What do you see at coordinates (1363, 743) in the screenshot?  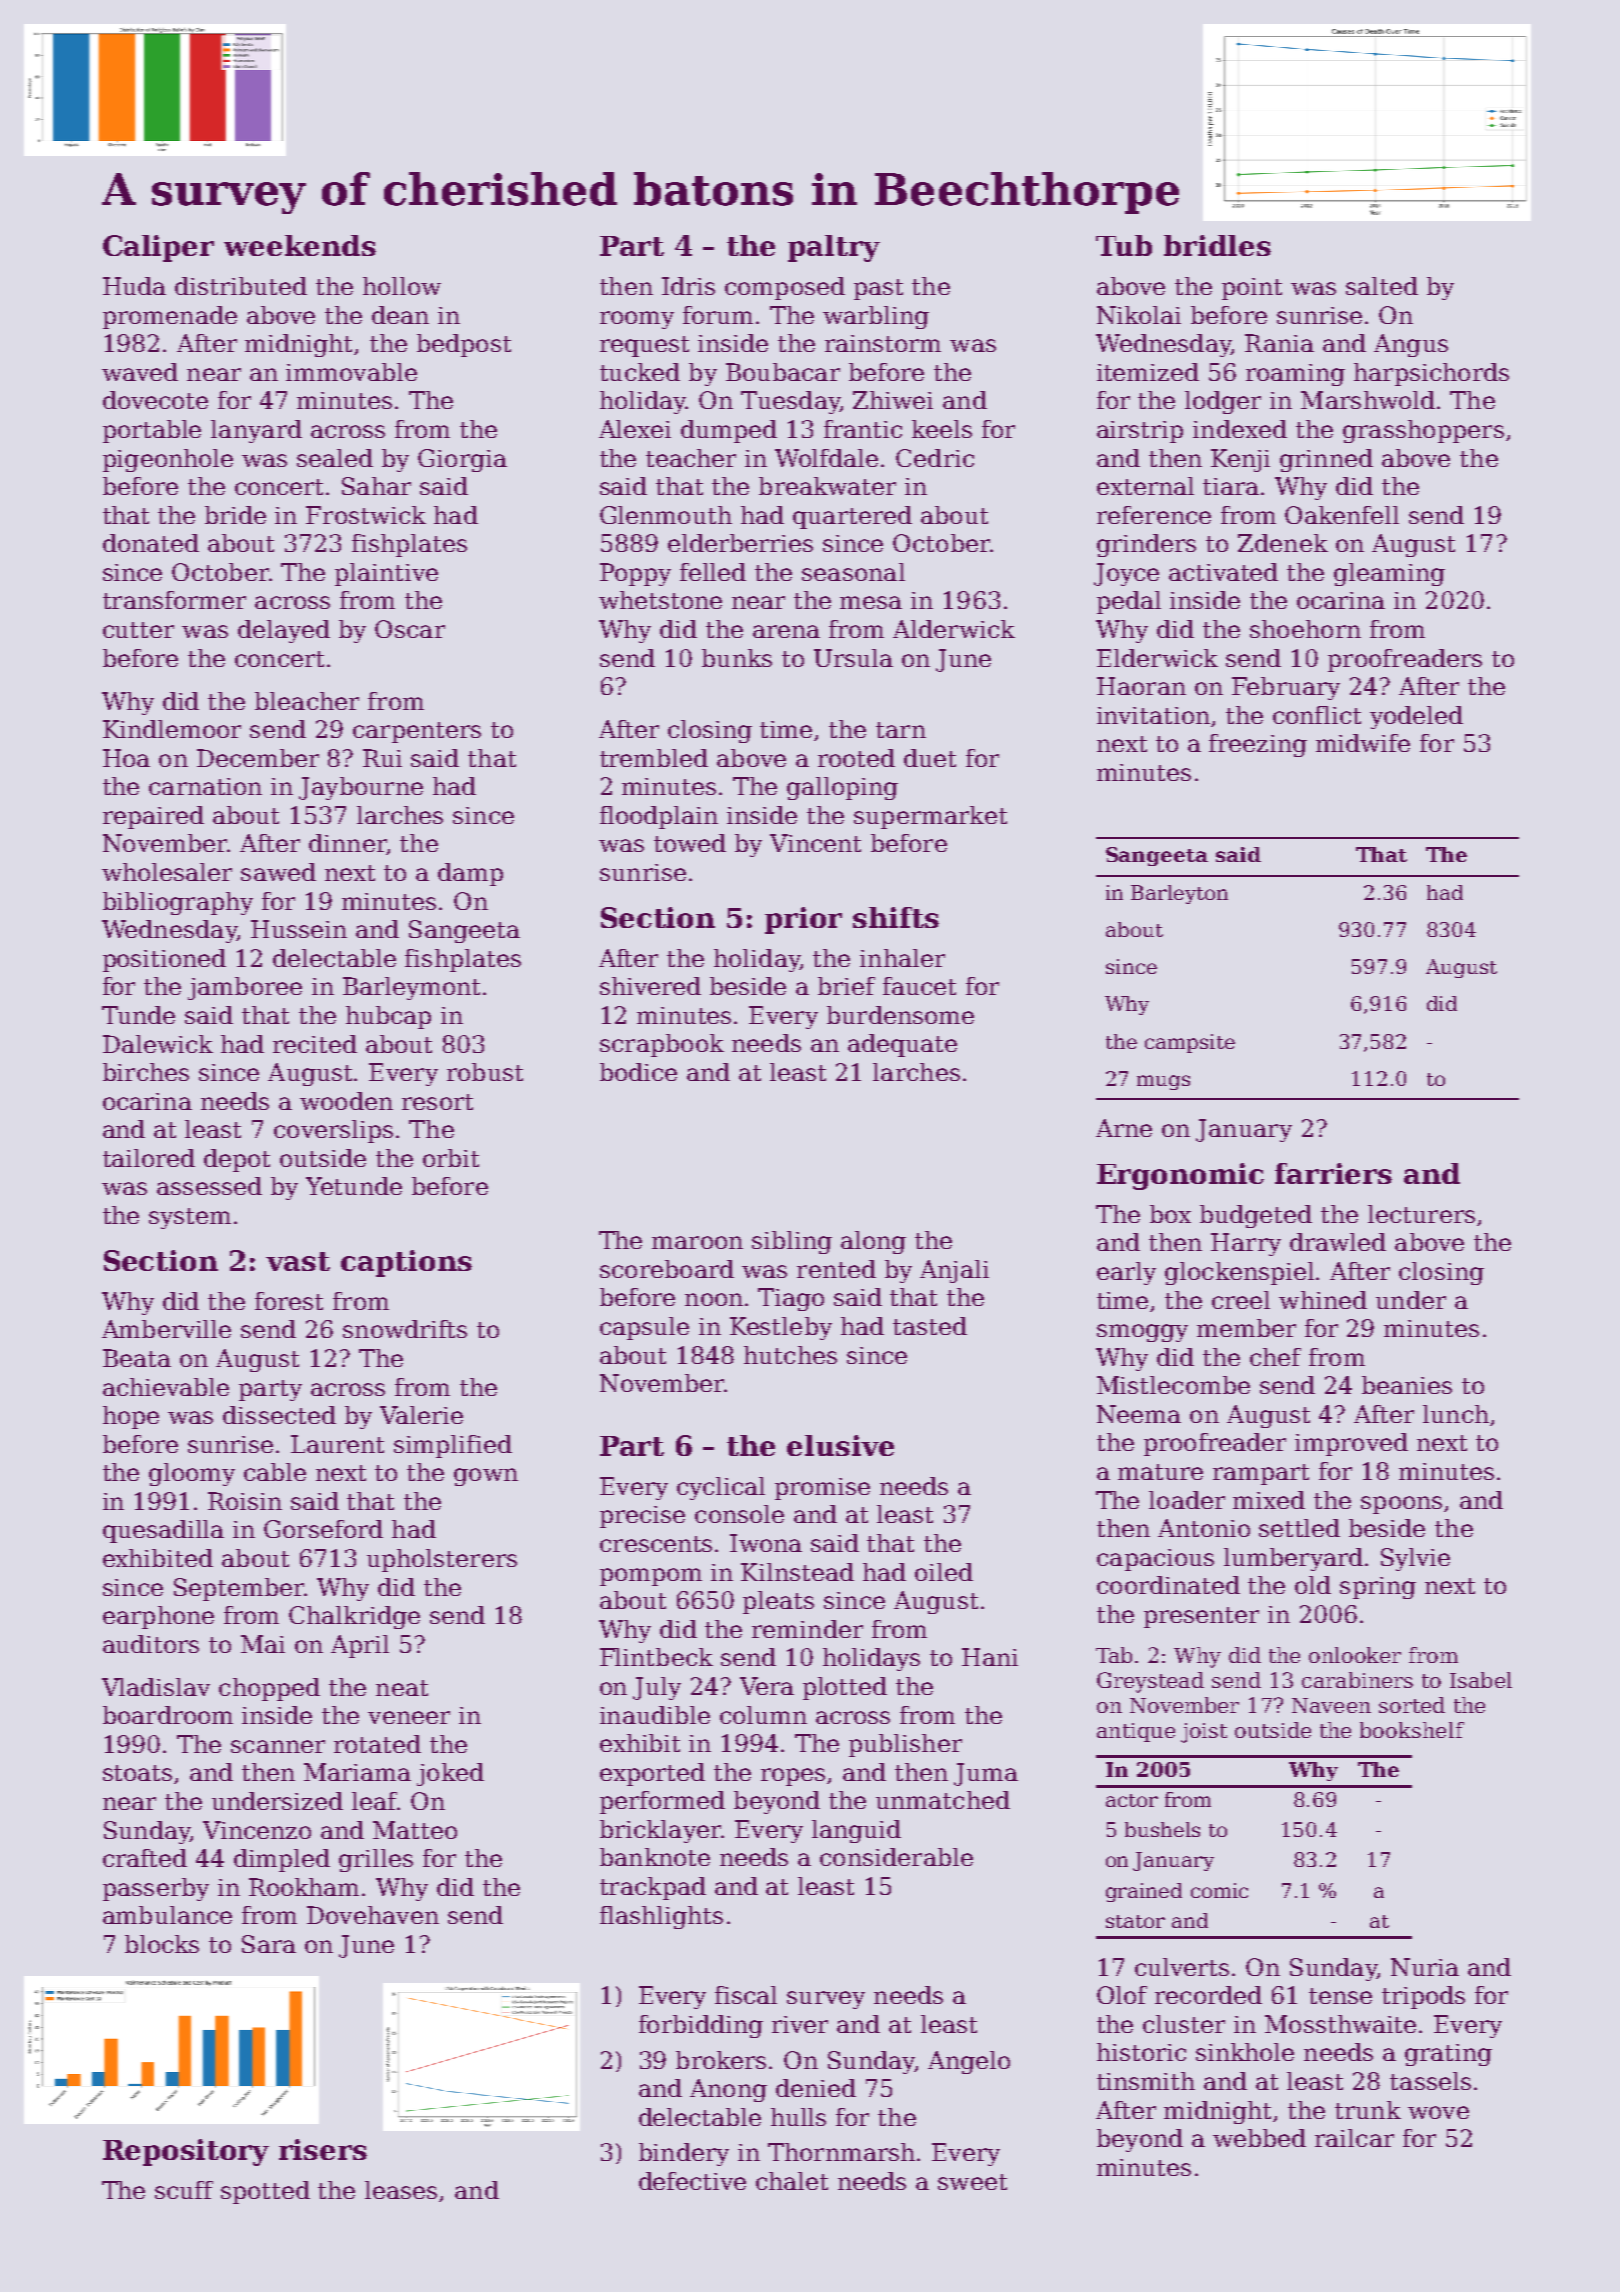 I see `midwife` at bounding box center [1363, 743].
